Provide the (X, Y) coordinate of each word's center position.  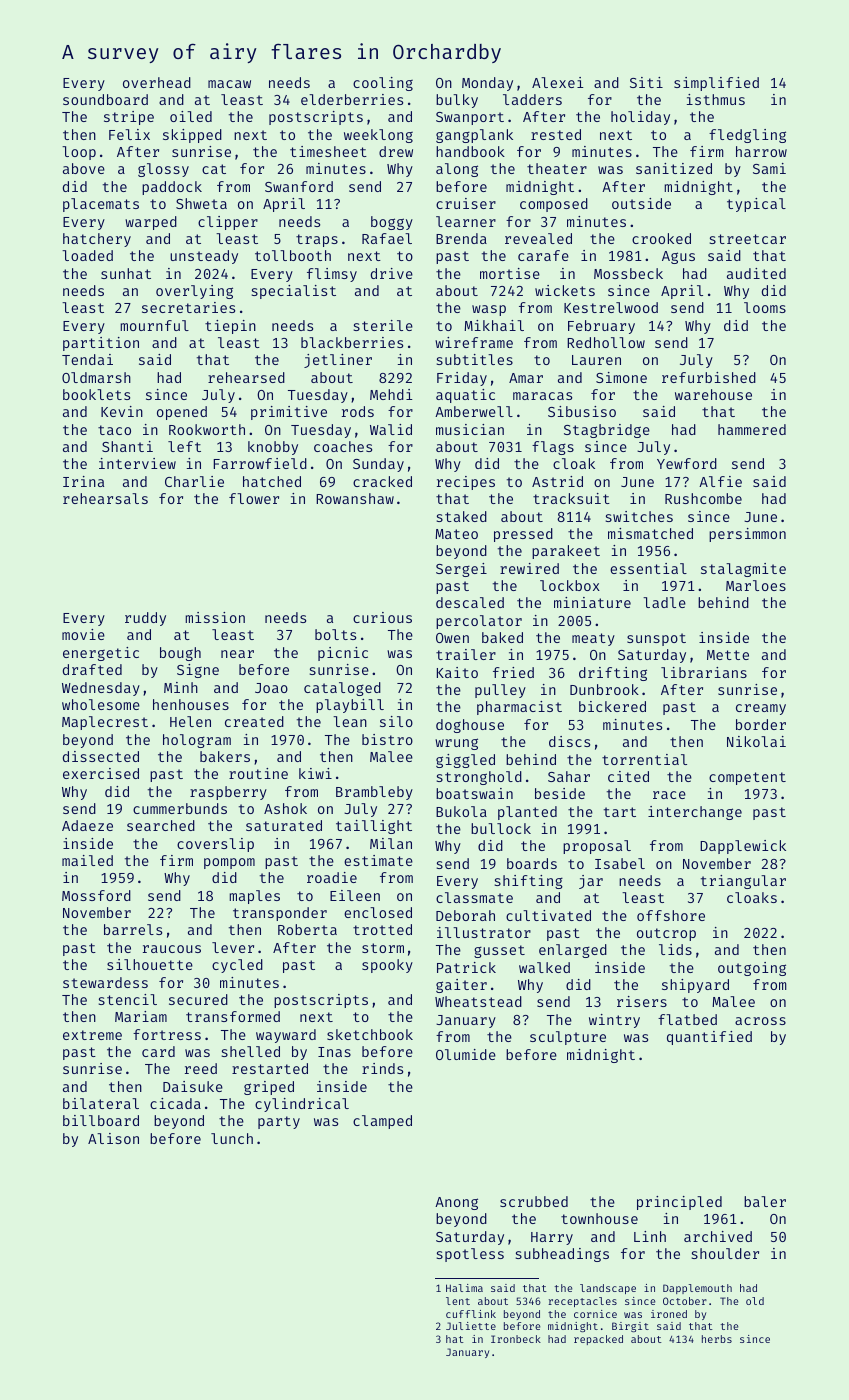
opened (182, 413)
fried (513, 672)
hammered (752, 429)
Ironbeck (516, 1339)
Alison (113, 1138)
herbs (717, 1339)
